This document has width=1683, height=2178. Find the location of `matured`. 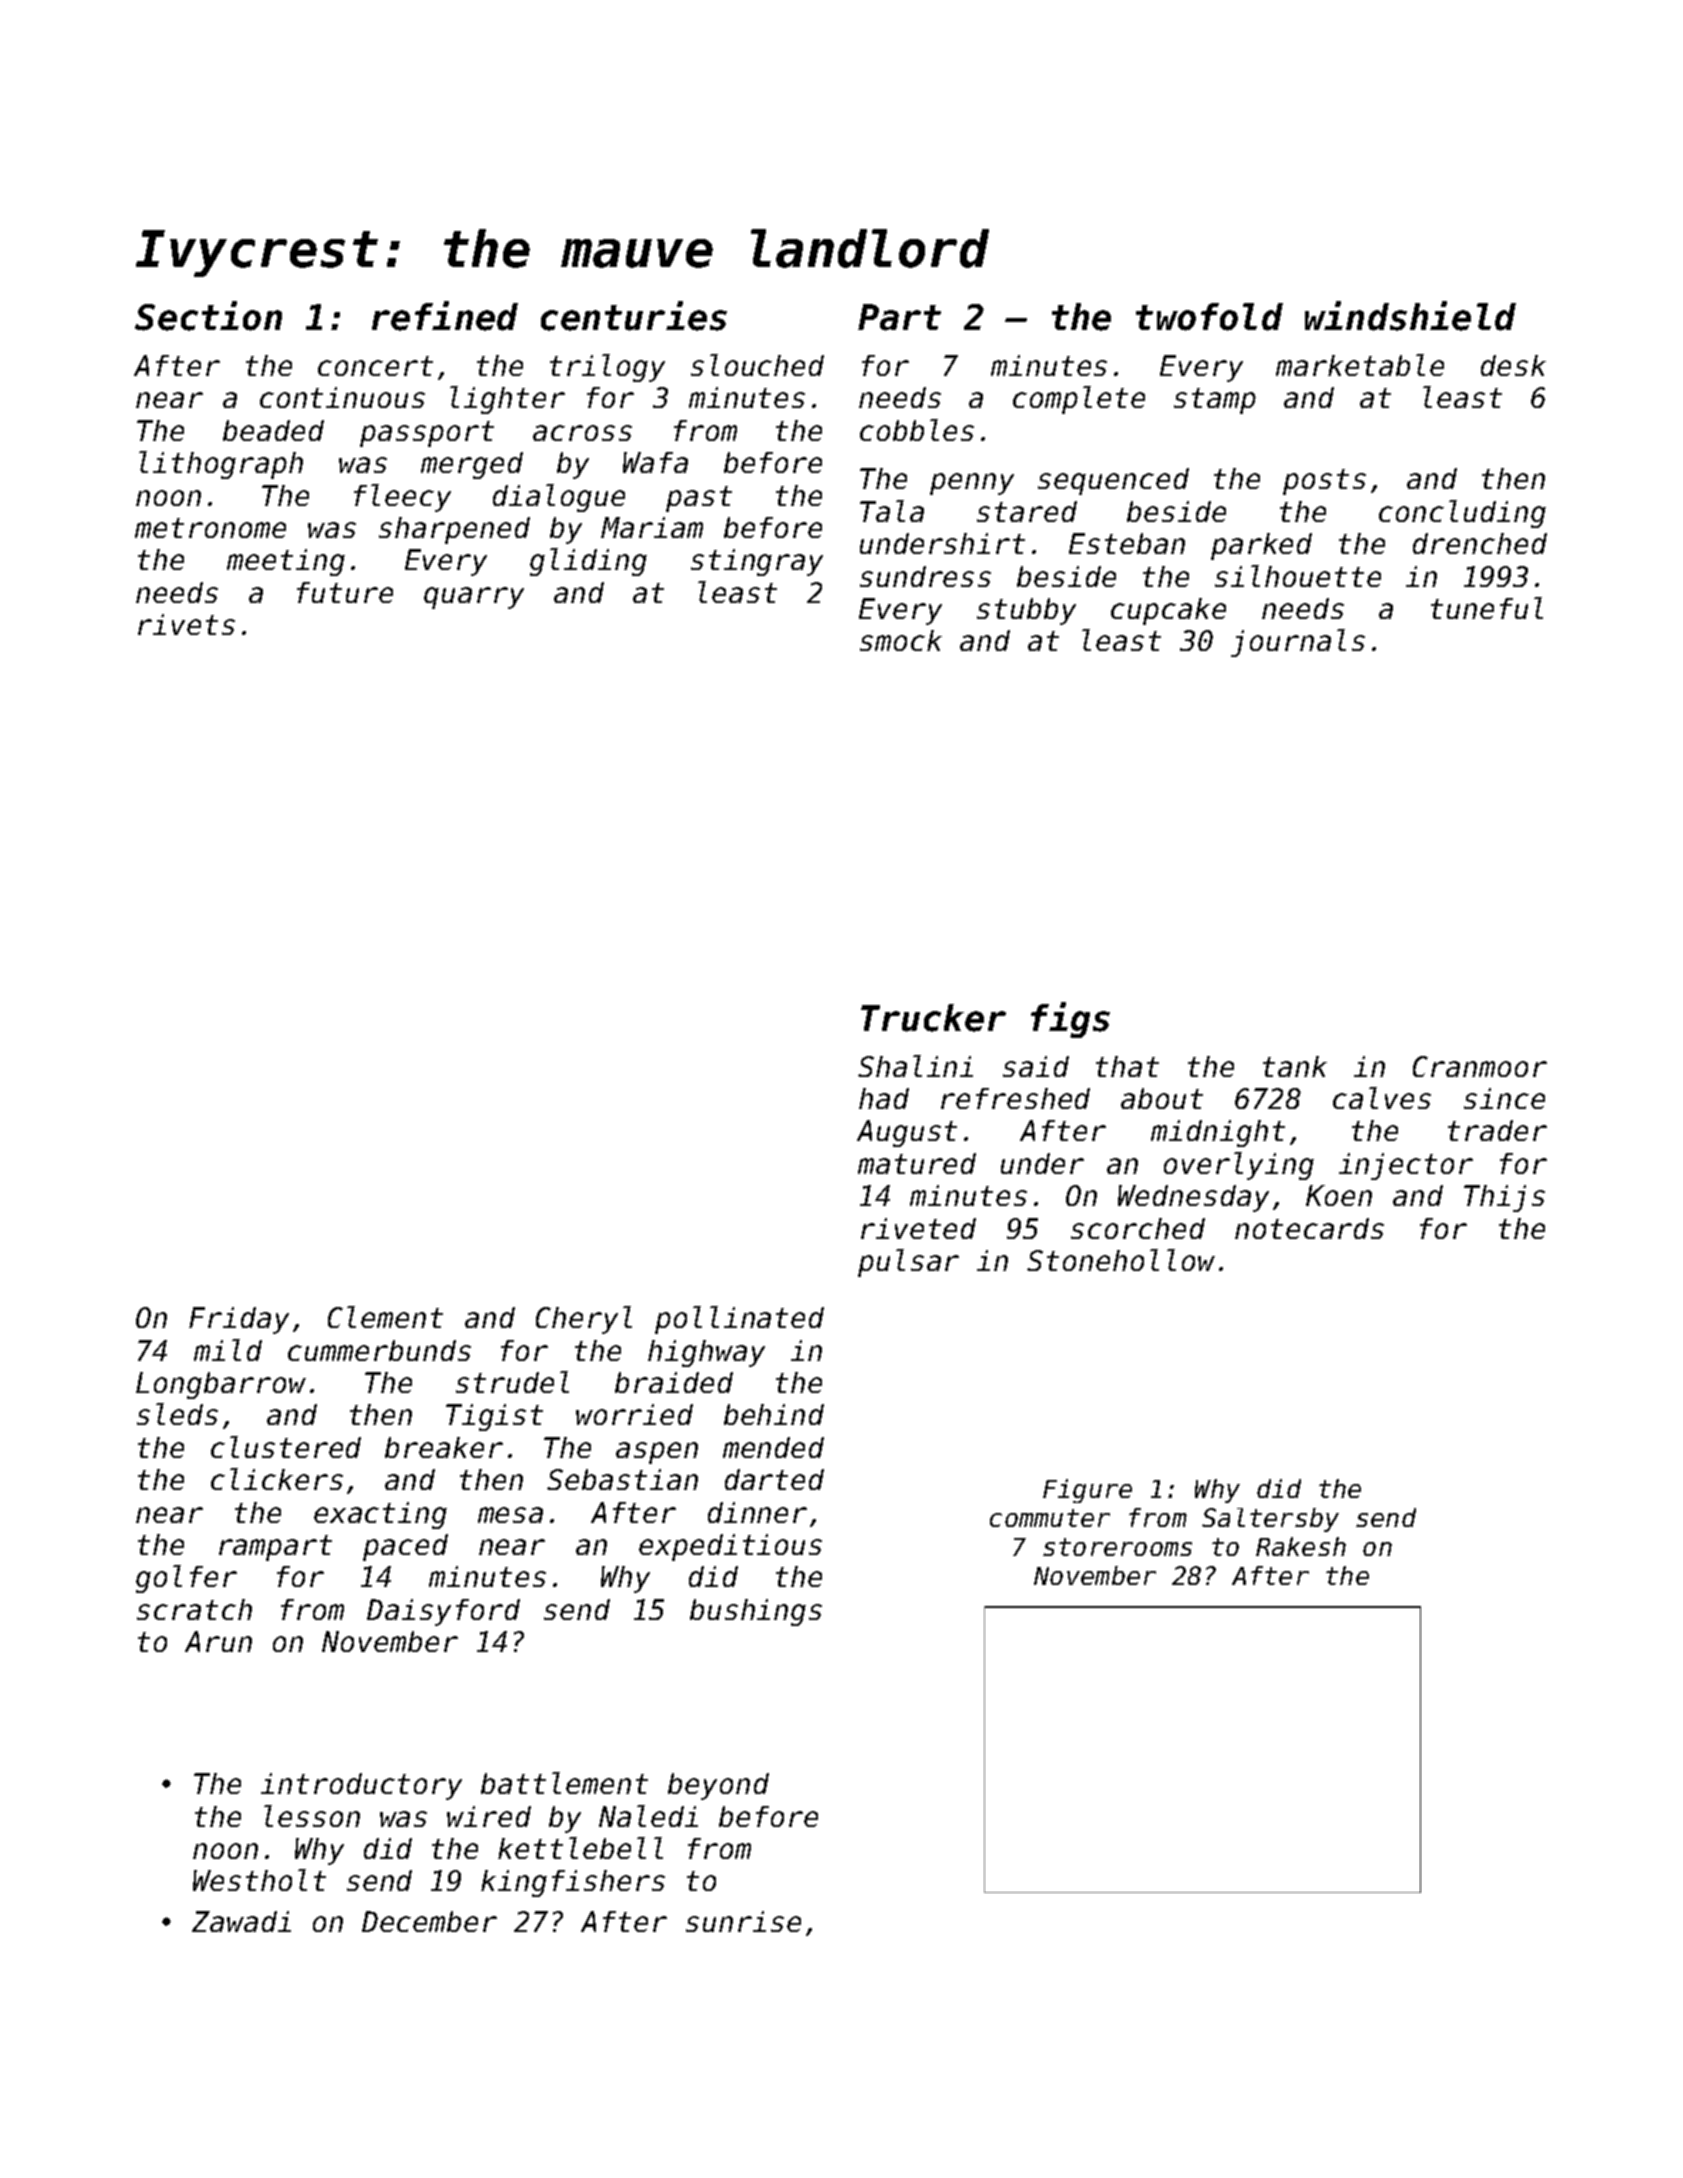

matured is located at coordinates (917, 1163).
